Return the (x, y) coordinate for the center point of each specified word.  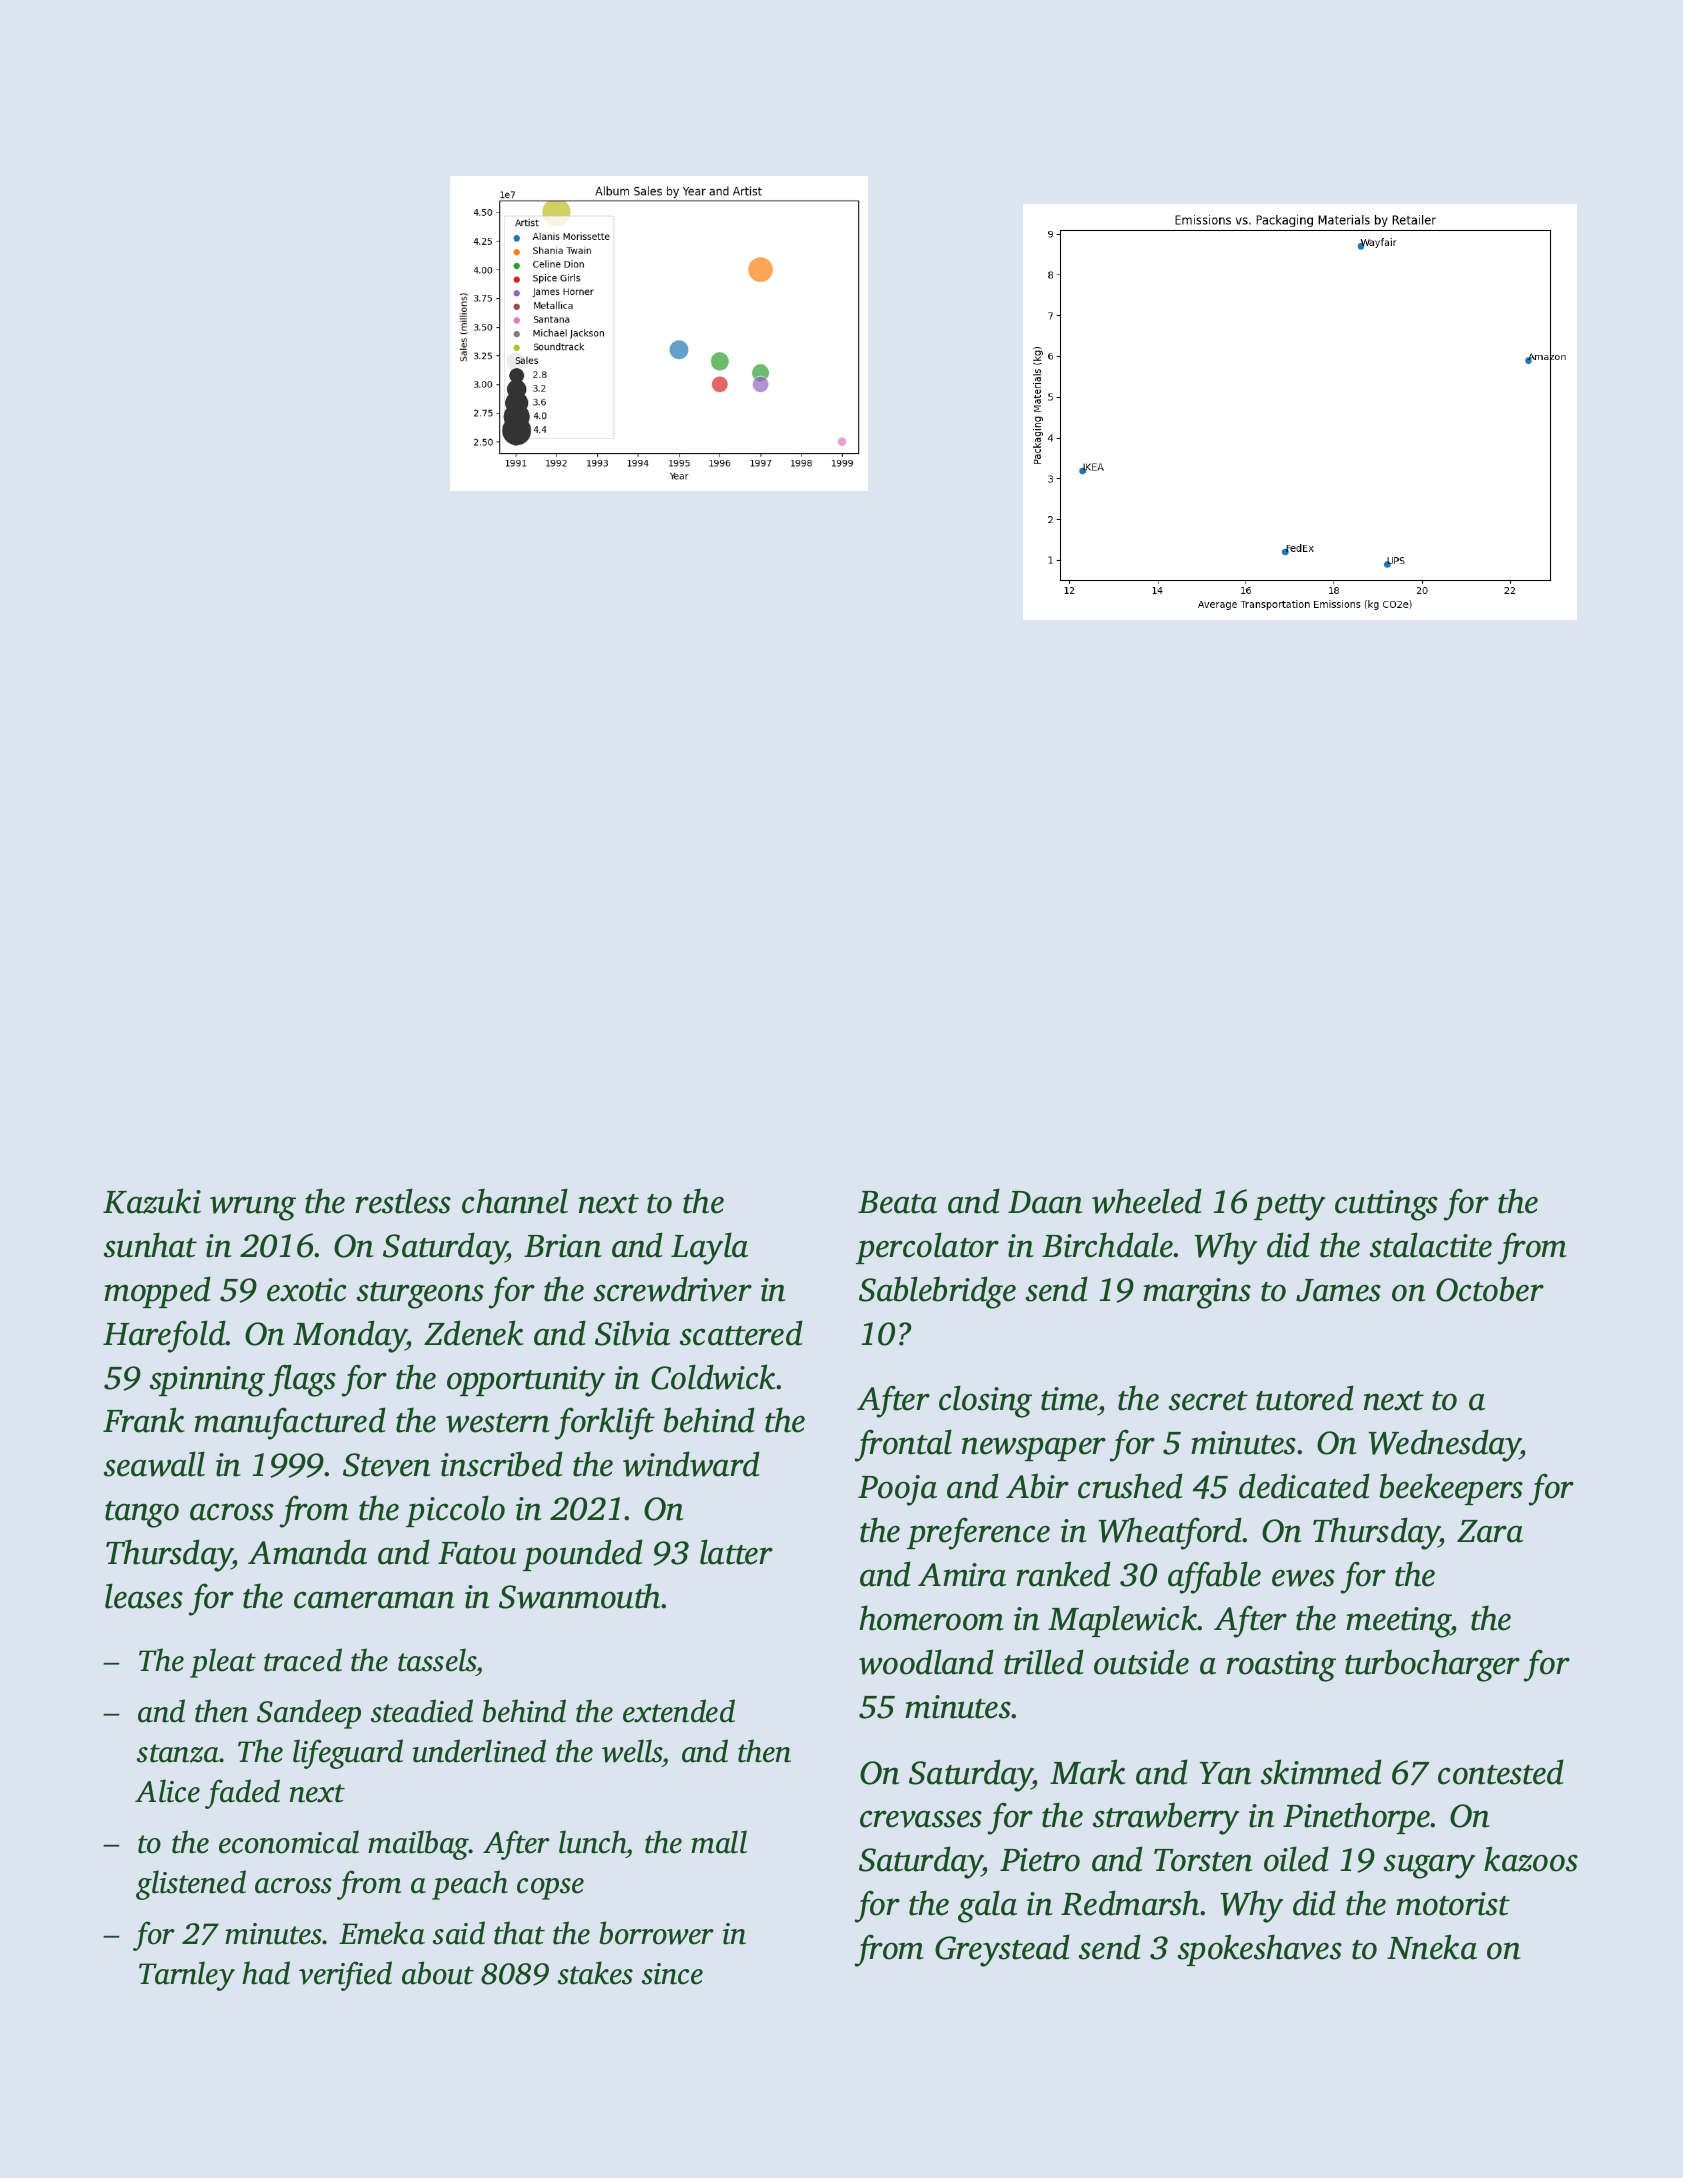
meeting (1398, 1622)
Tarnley (187, 1976)
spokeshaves (1260, 1950)
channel (515, 1201)
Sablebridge (937, 1292)
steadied (422, 1711)
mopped (157, 1292)
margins (1197, 1293)
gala (987, 1906)
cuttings (1386, 1205)
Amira (962, 1575)
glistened (191, 1885)
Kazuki (152, 1201)
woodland (926, 1662)
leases (144, 1596)
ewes (1303, 1578)
